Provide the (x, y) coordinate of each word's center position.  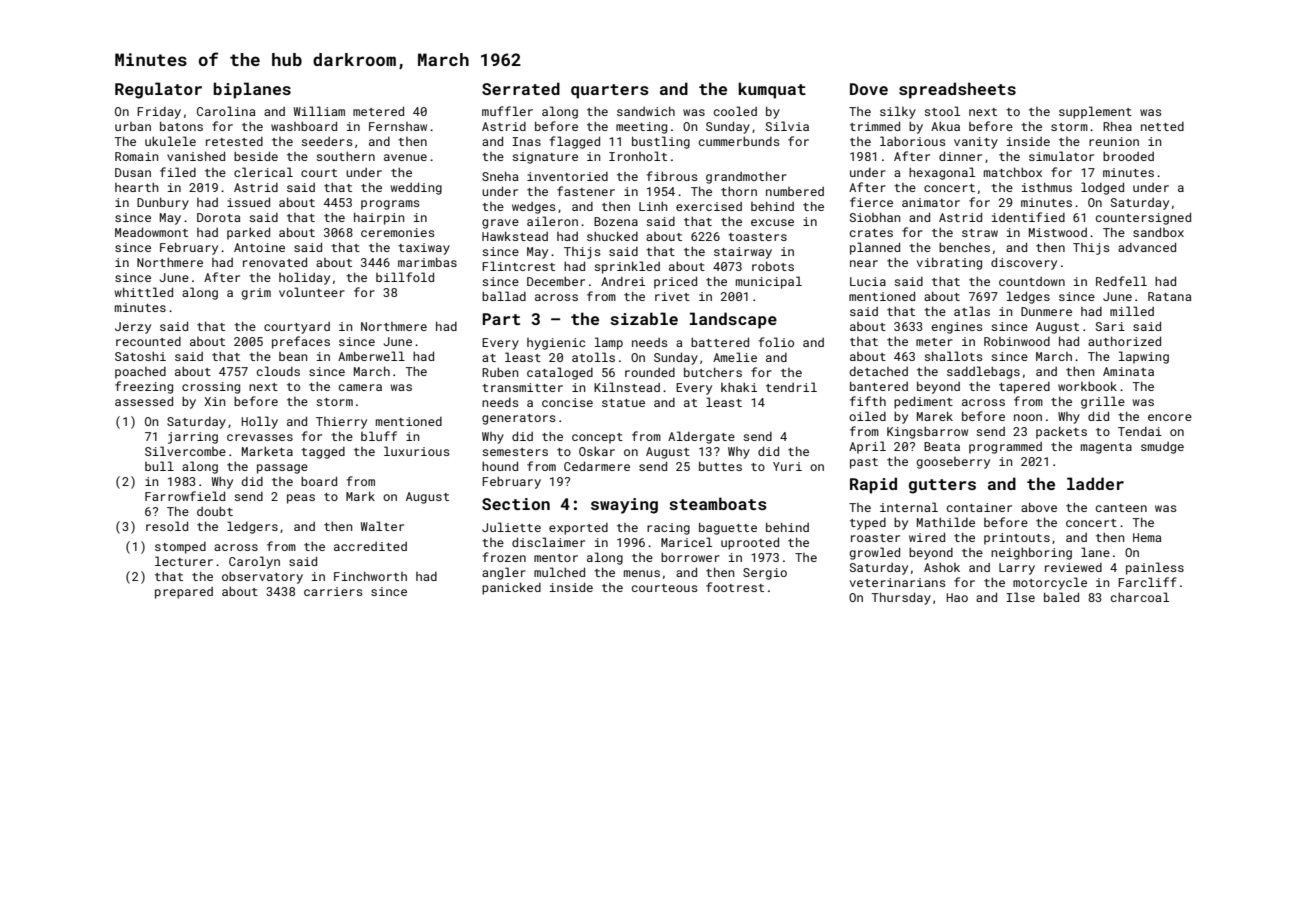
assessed (144, 401)
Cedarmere (597, 466)
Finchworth (370, 576)
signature (545, 158)
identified (1028, 217)
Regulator (158, 90)
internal (909, 507)
